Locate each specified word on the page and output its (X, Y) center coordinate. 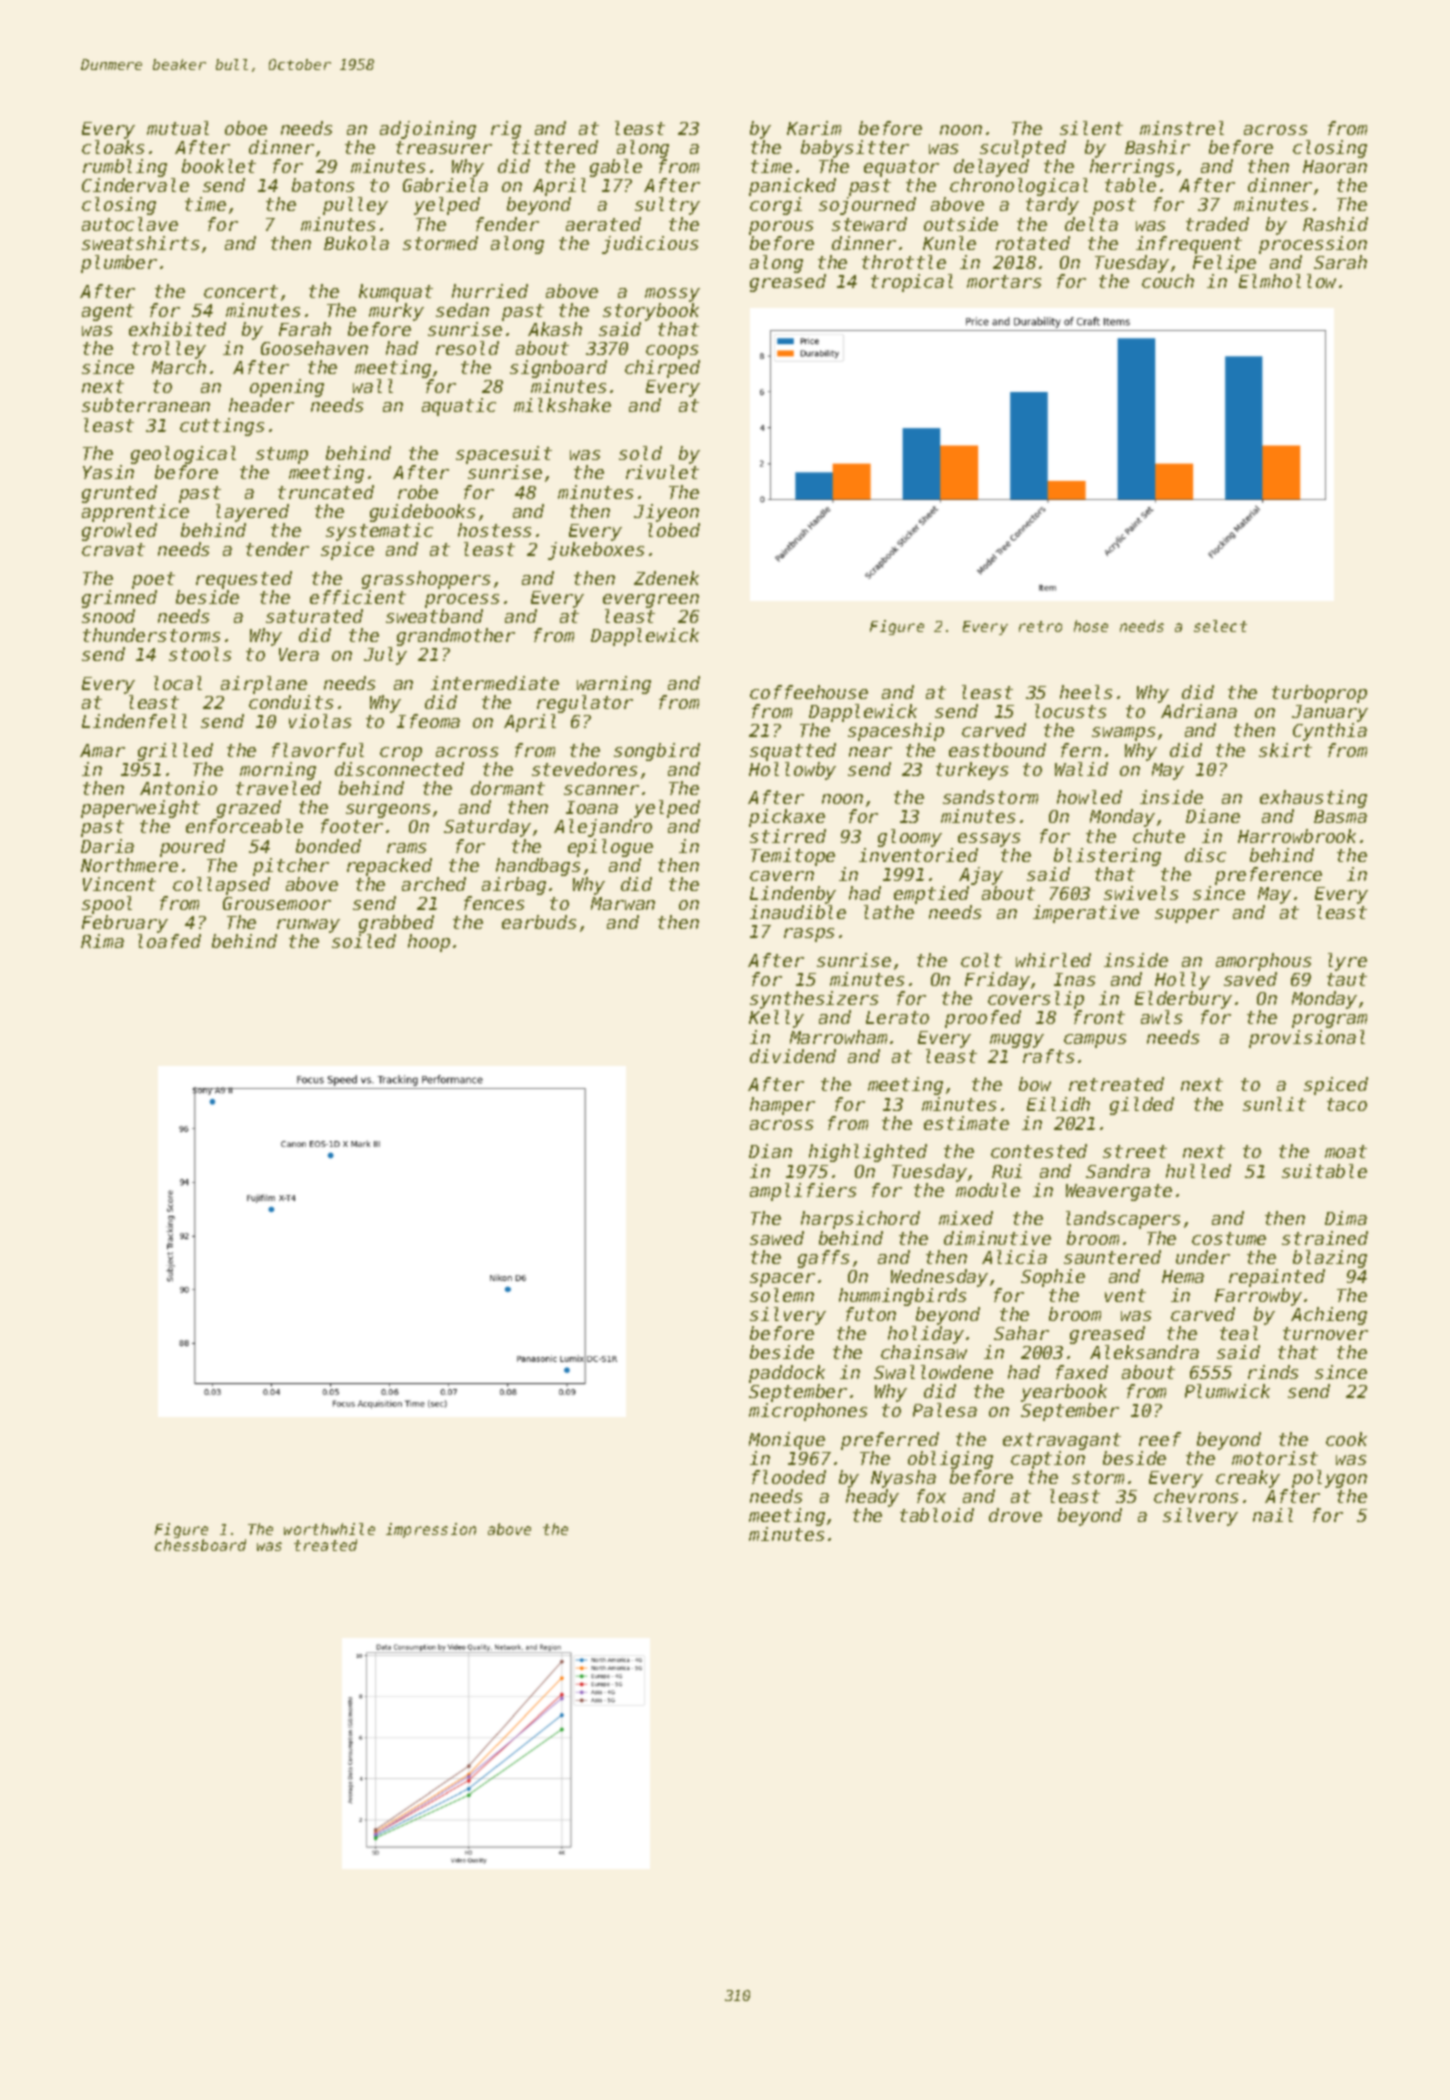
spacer (782, 1280)
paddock (787, 1374)
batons (323, 185)
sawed (777, 1238)
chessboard (200, 1545)
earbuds (539, 922)
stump (282, 455)
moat (1346, 1151)
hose (1091, 626)
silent (1091, 128)
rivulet (662, 472)
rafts (1048, 1056)
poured (192, 848)
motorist (1275, 1458)
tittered (555, 147)
